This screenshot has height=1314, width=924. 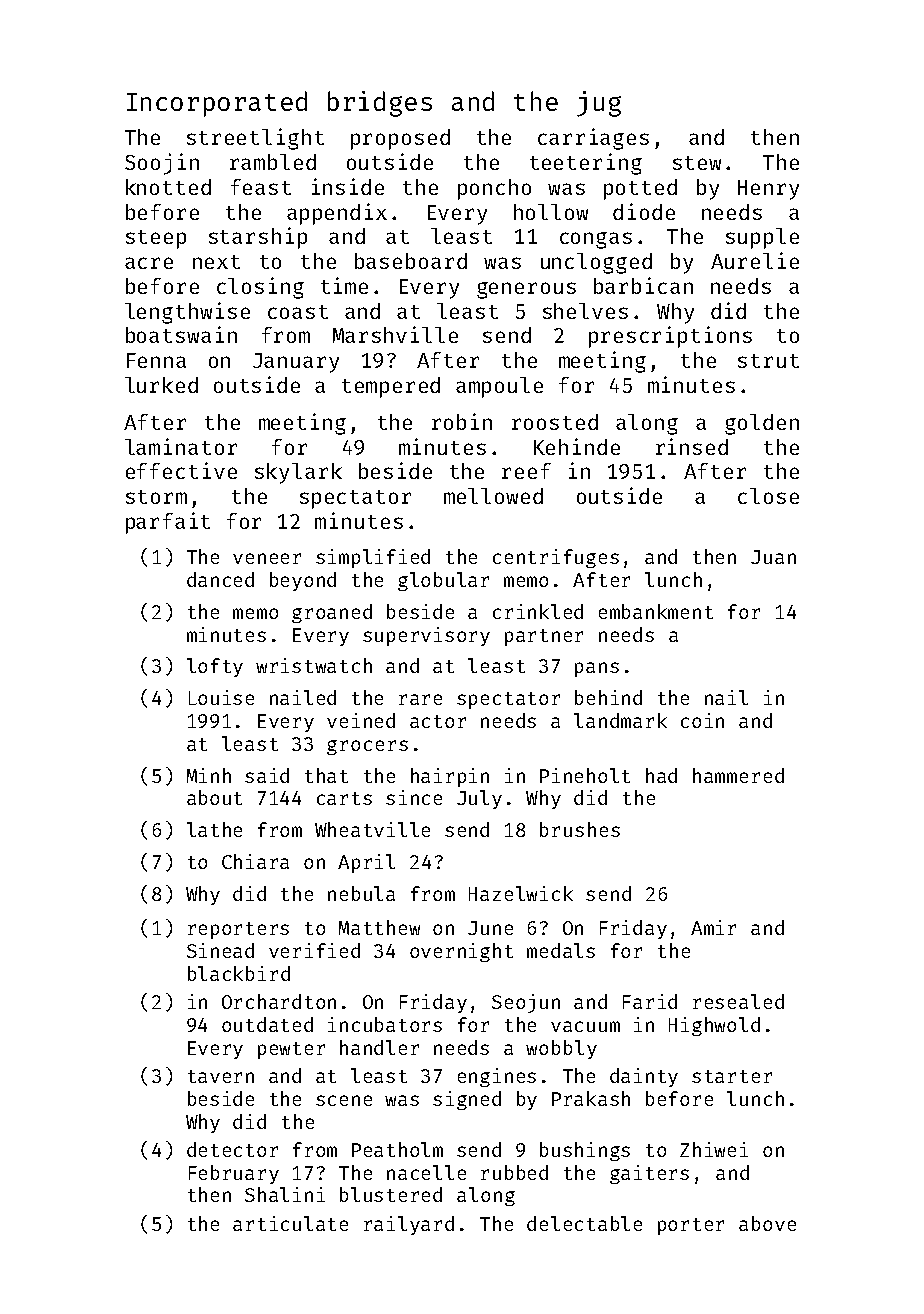 What do you see at coordinates (220, 950) in the screenshot?
I see `Sinead` at bounding box center [220, 950].
